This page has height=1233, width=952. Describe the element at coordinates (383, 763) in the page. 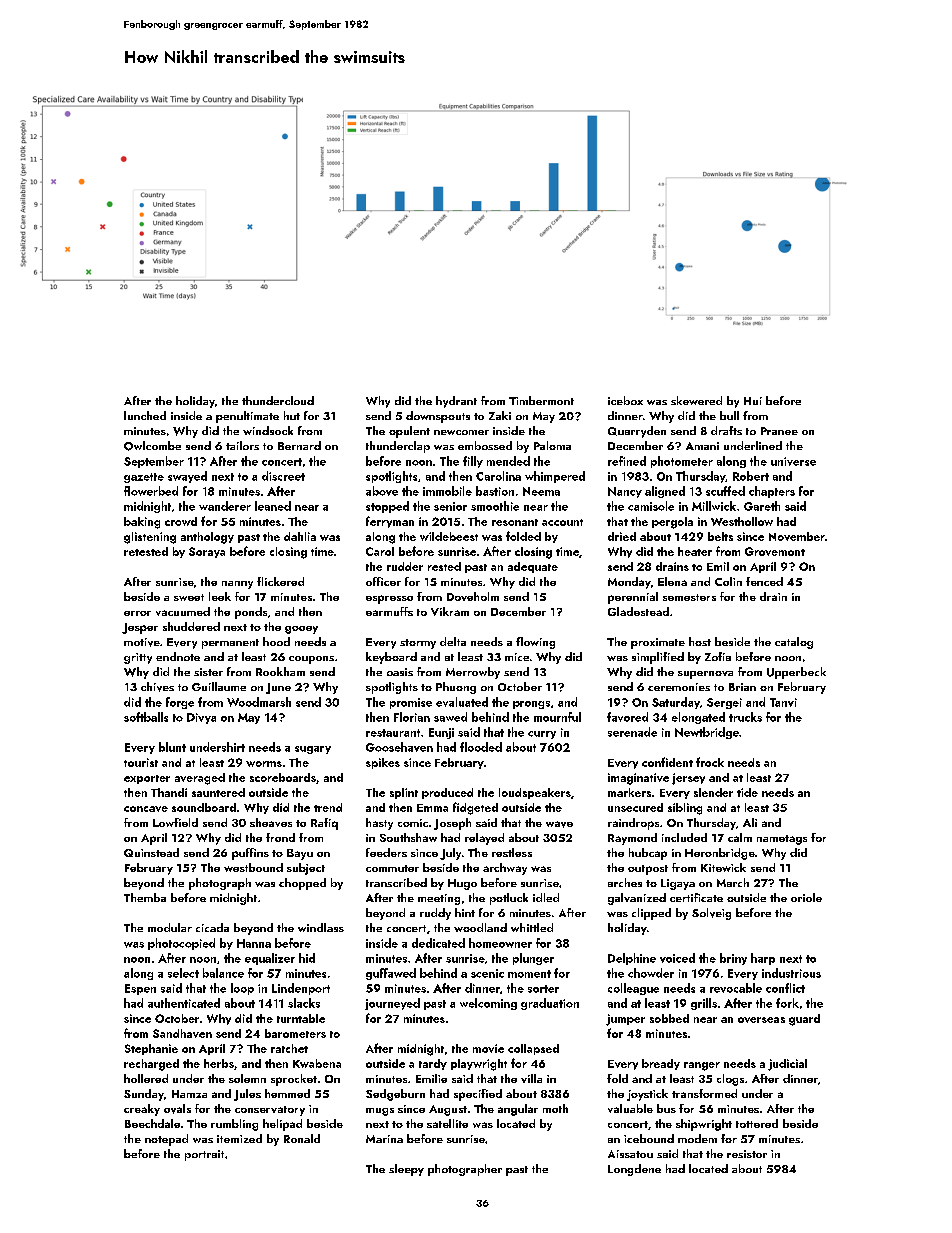

I see `spikes` at that location.
